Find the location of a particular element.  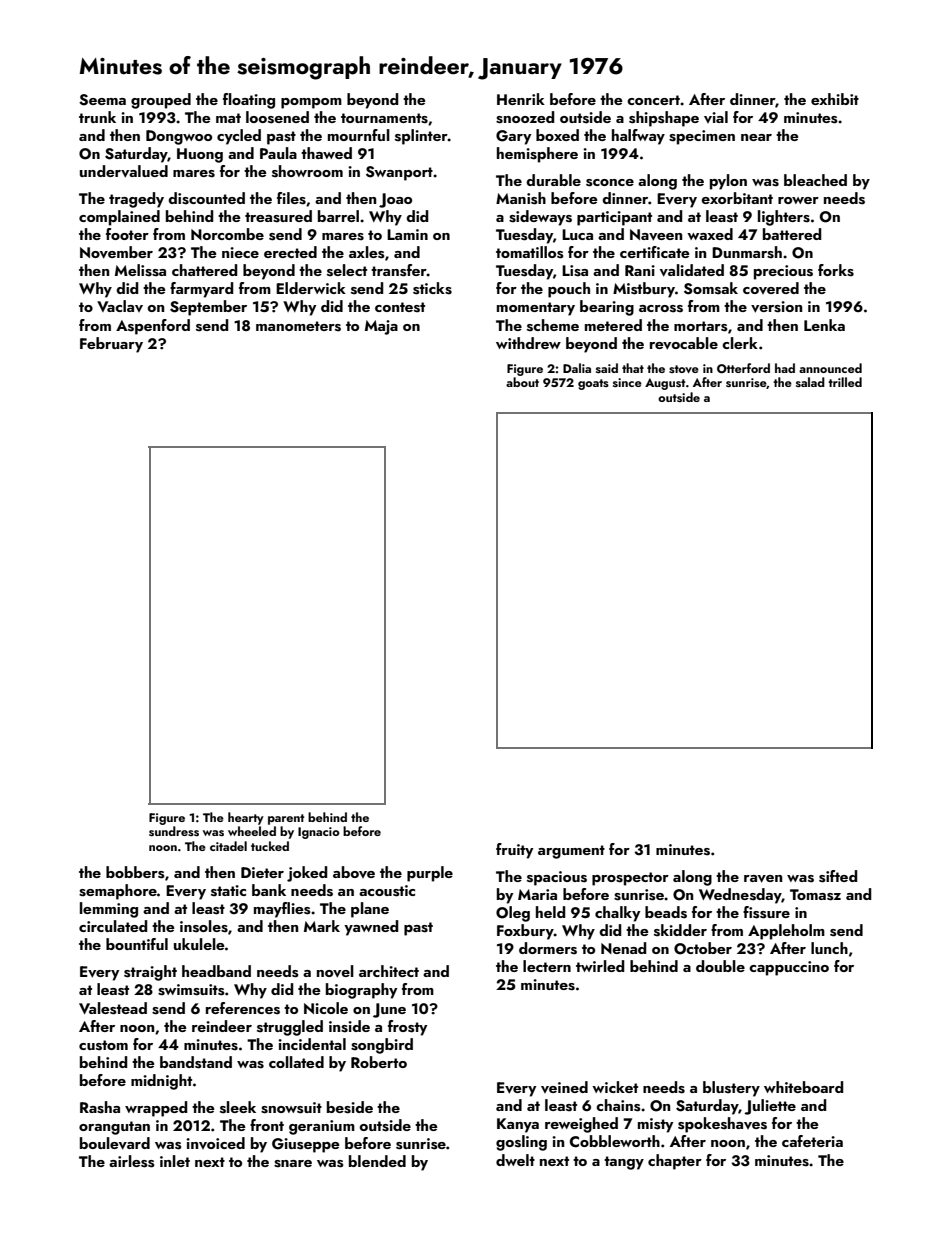

grouped is located at coordinates (161, 101).
